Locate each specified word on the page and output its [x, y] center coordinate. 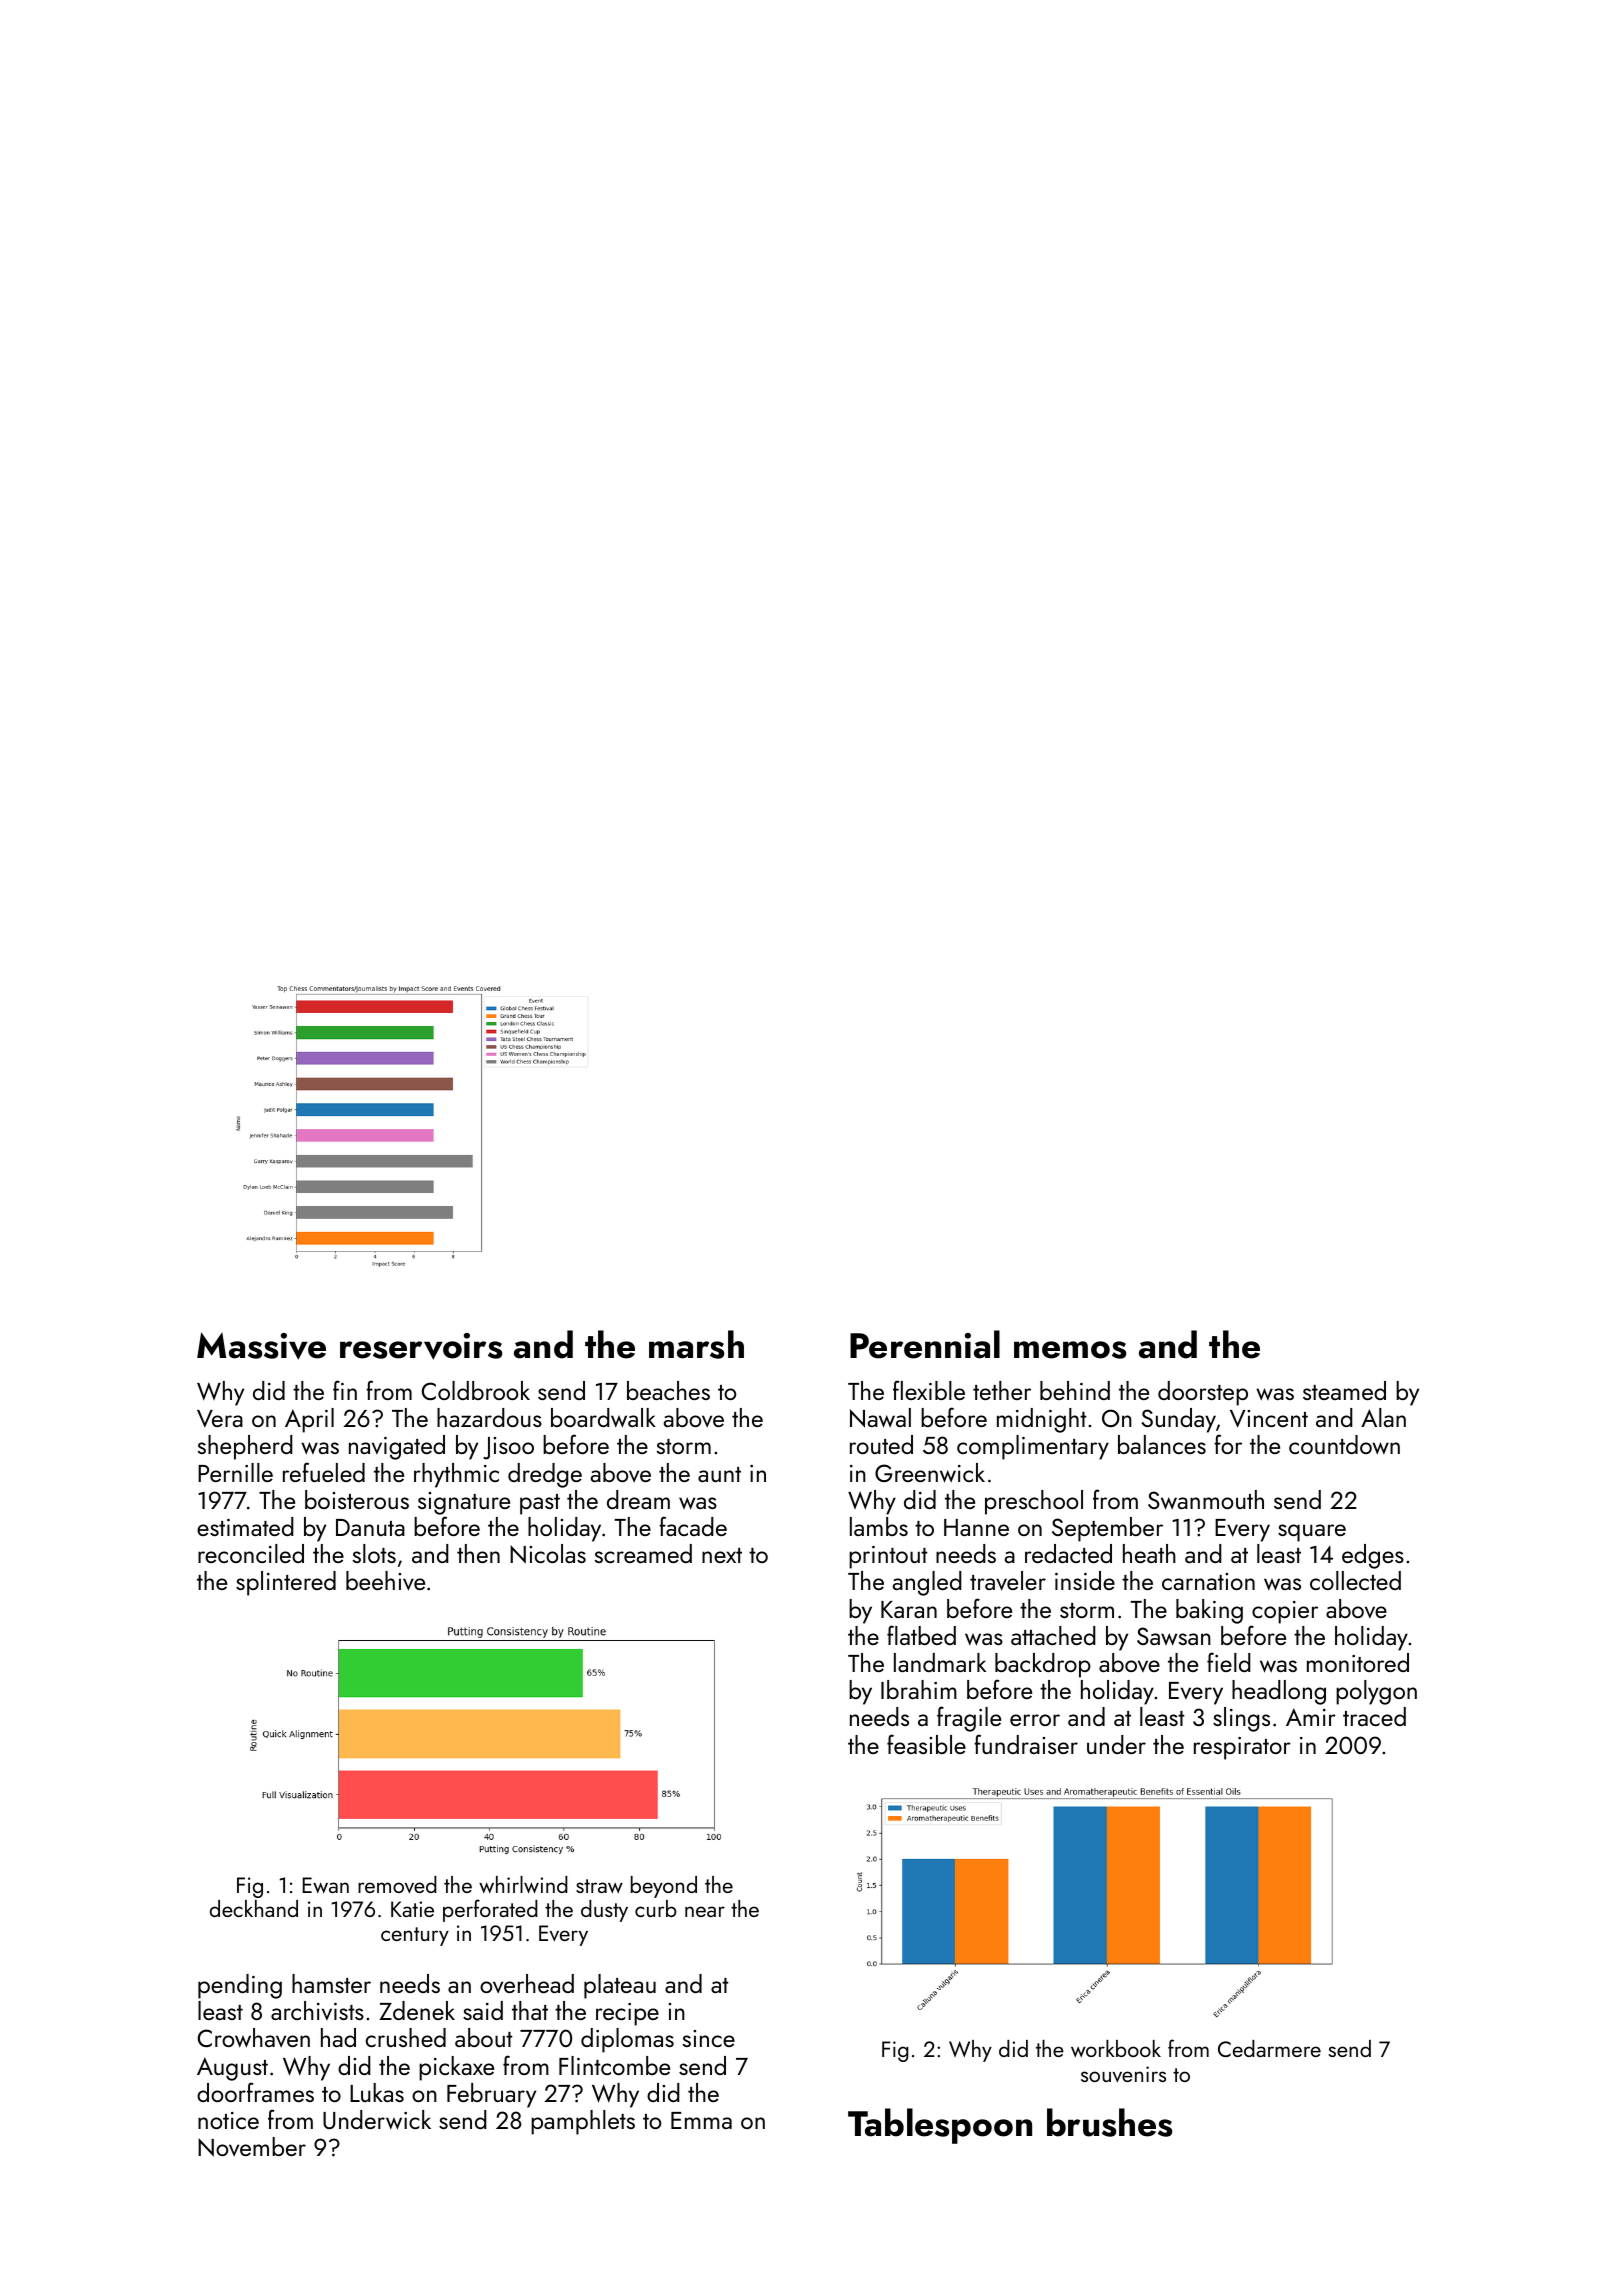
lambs [879, 1526]
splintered [286, 1583]
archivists [317, 2010]
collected [1355, 1580]
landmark [940, 1662]
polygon [1376, 1692]
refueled [324, 1472]
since [709, 2038]
